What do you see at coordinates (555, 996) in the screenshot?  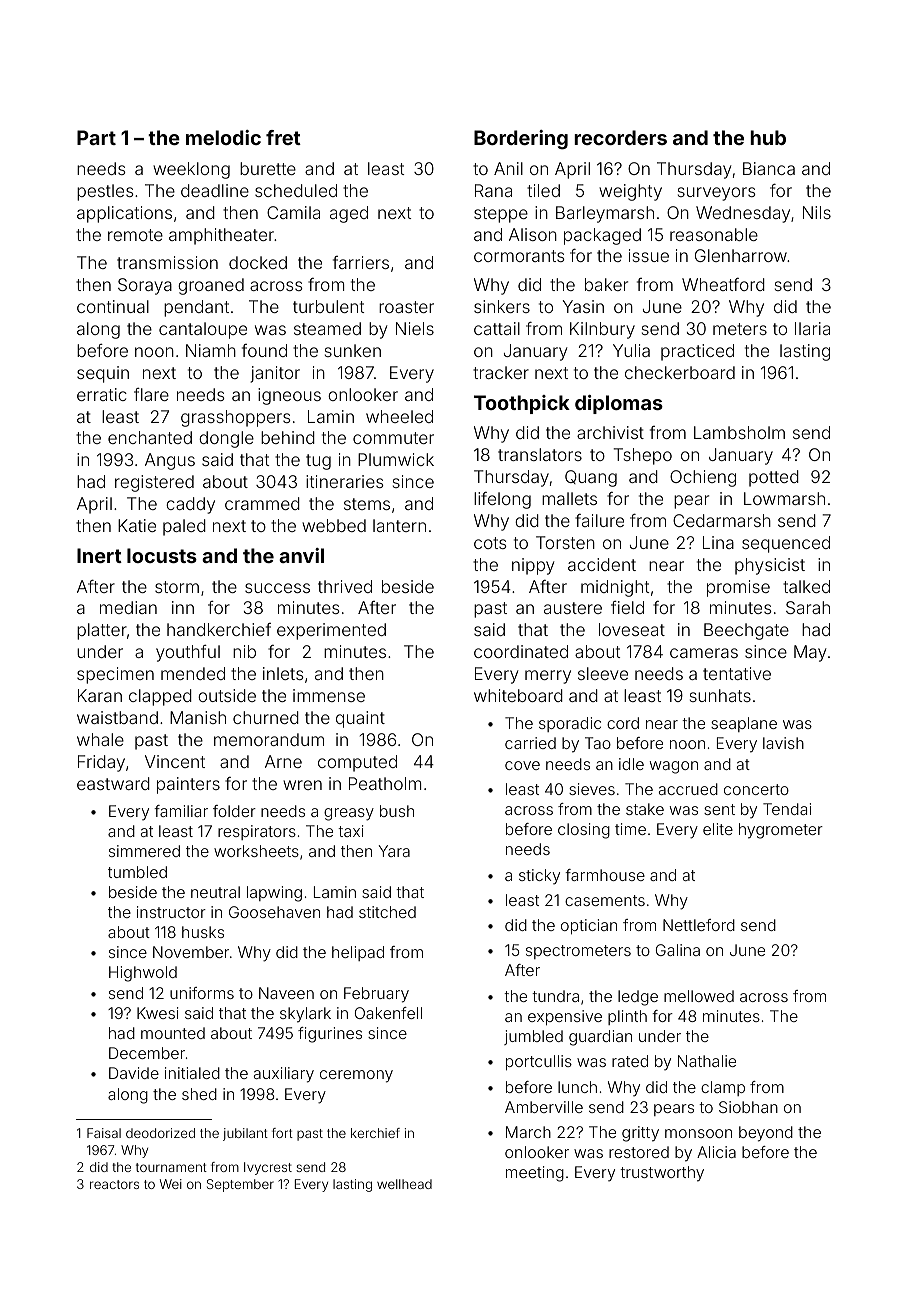 I see `tundra` at bounding box center [555, 996].
